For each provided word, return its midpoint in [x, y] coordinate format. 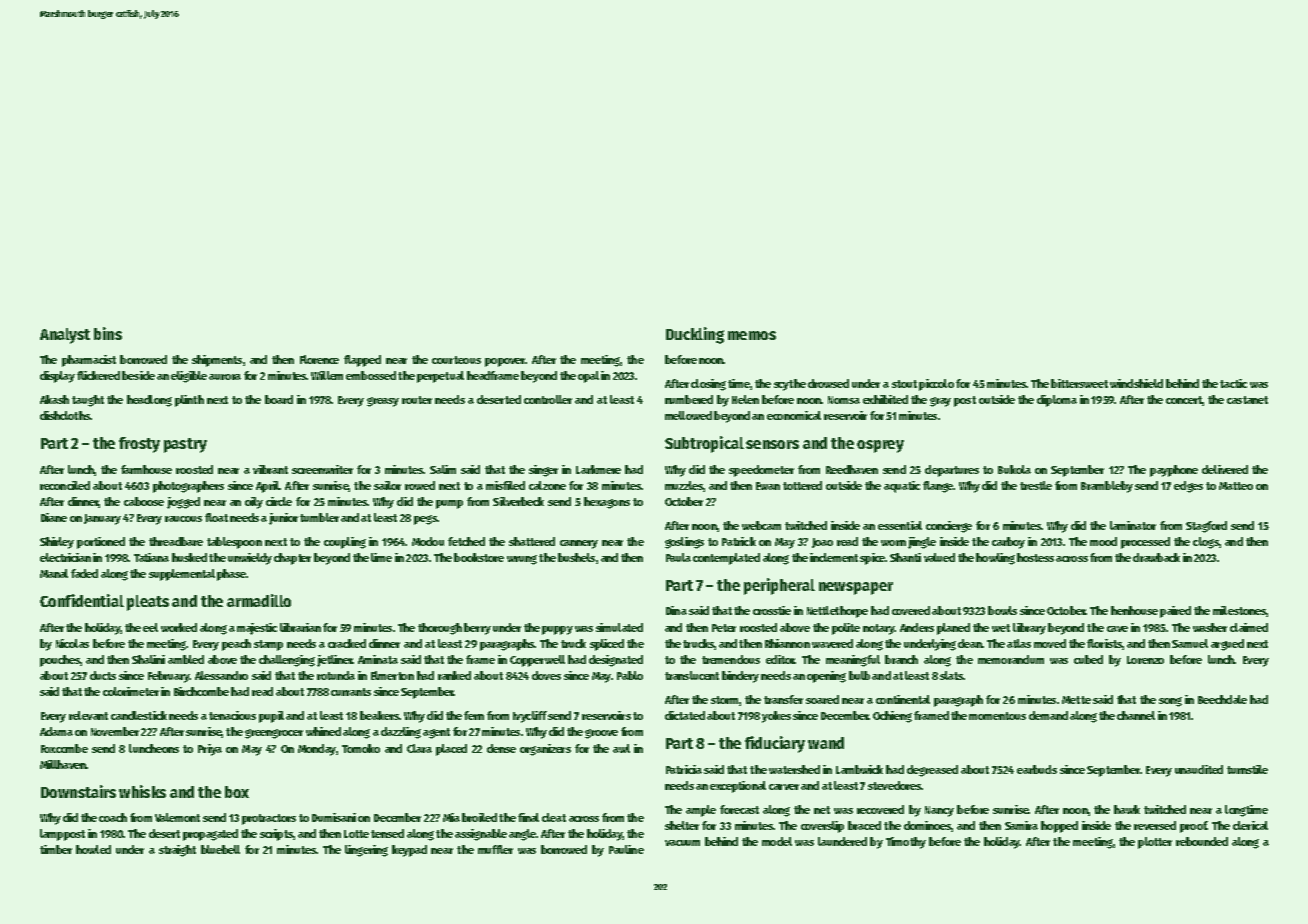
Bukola [1014, 469]
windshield [1136, 383]
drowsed [828, 383]
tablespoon [234, 543]
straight [177, 851]
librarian [300, 627]
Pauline [626, 849]
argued [1227, 645]
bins [108, 333]
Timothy [906, 843]
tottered [802, 485]
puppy [557, 630]
